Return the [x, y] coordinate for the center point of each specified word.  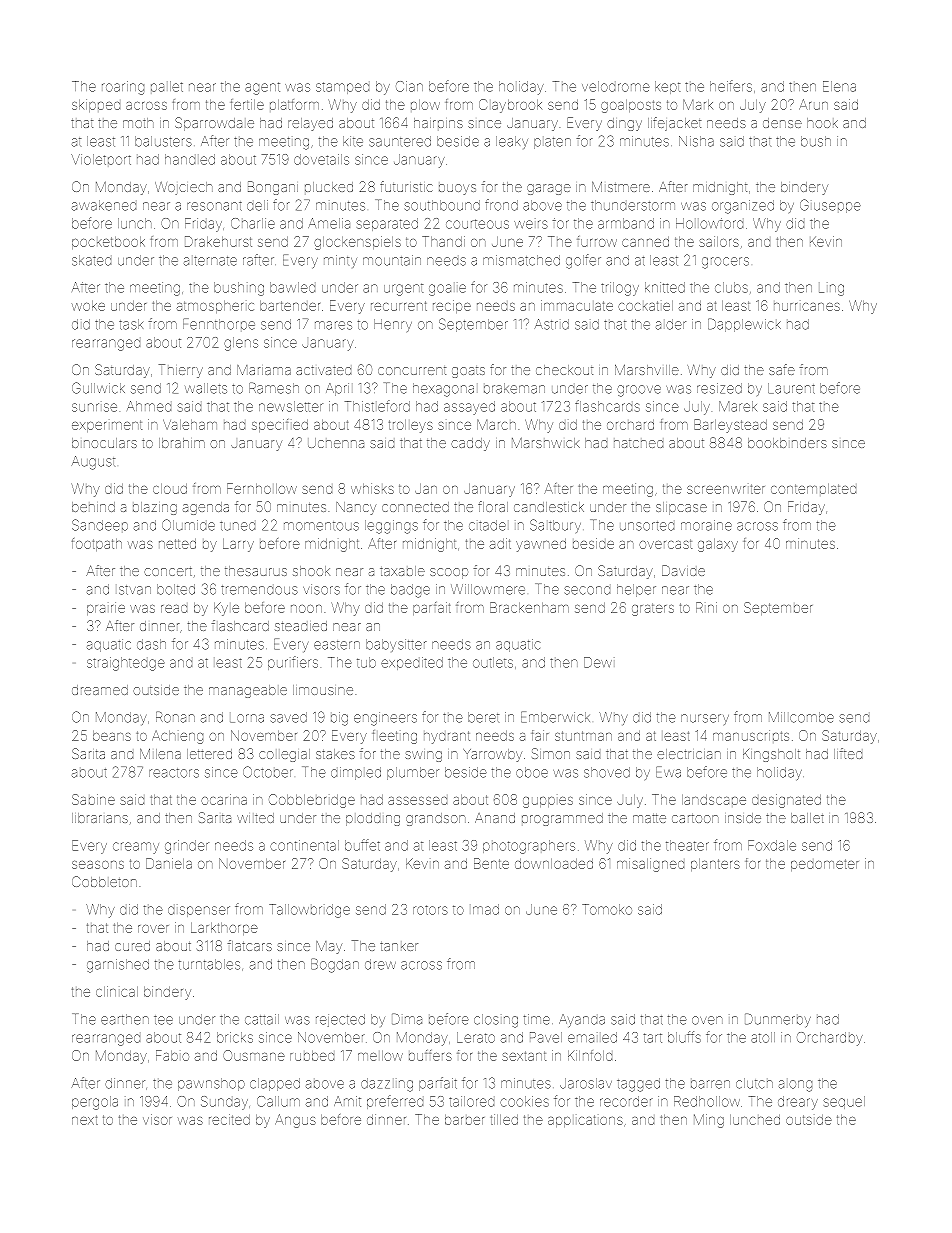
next [85, 1120]
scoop [449, 573]
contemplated [813, 489]
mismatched [521, 260]
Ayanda [582, 1020]
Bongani [273, 188]
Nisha [696, 141]
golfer [583, 261]
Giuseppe [830, 206]
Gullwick [98, 388]
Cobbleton [104, 881]
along [795, 1086]
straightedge [126, 664]
